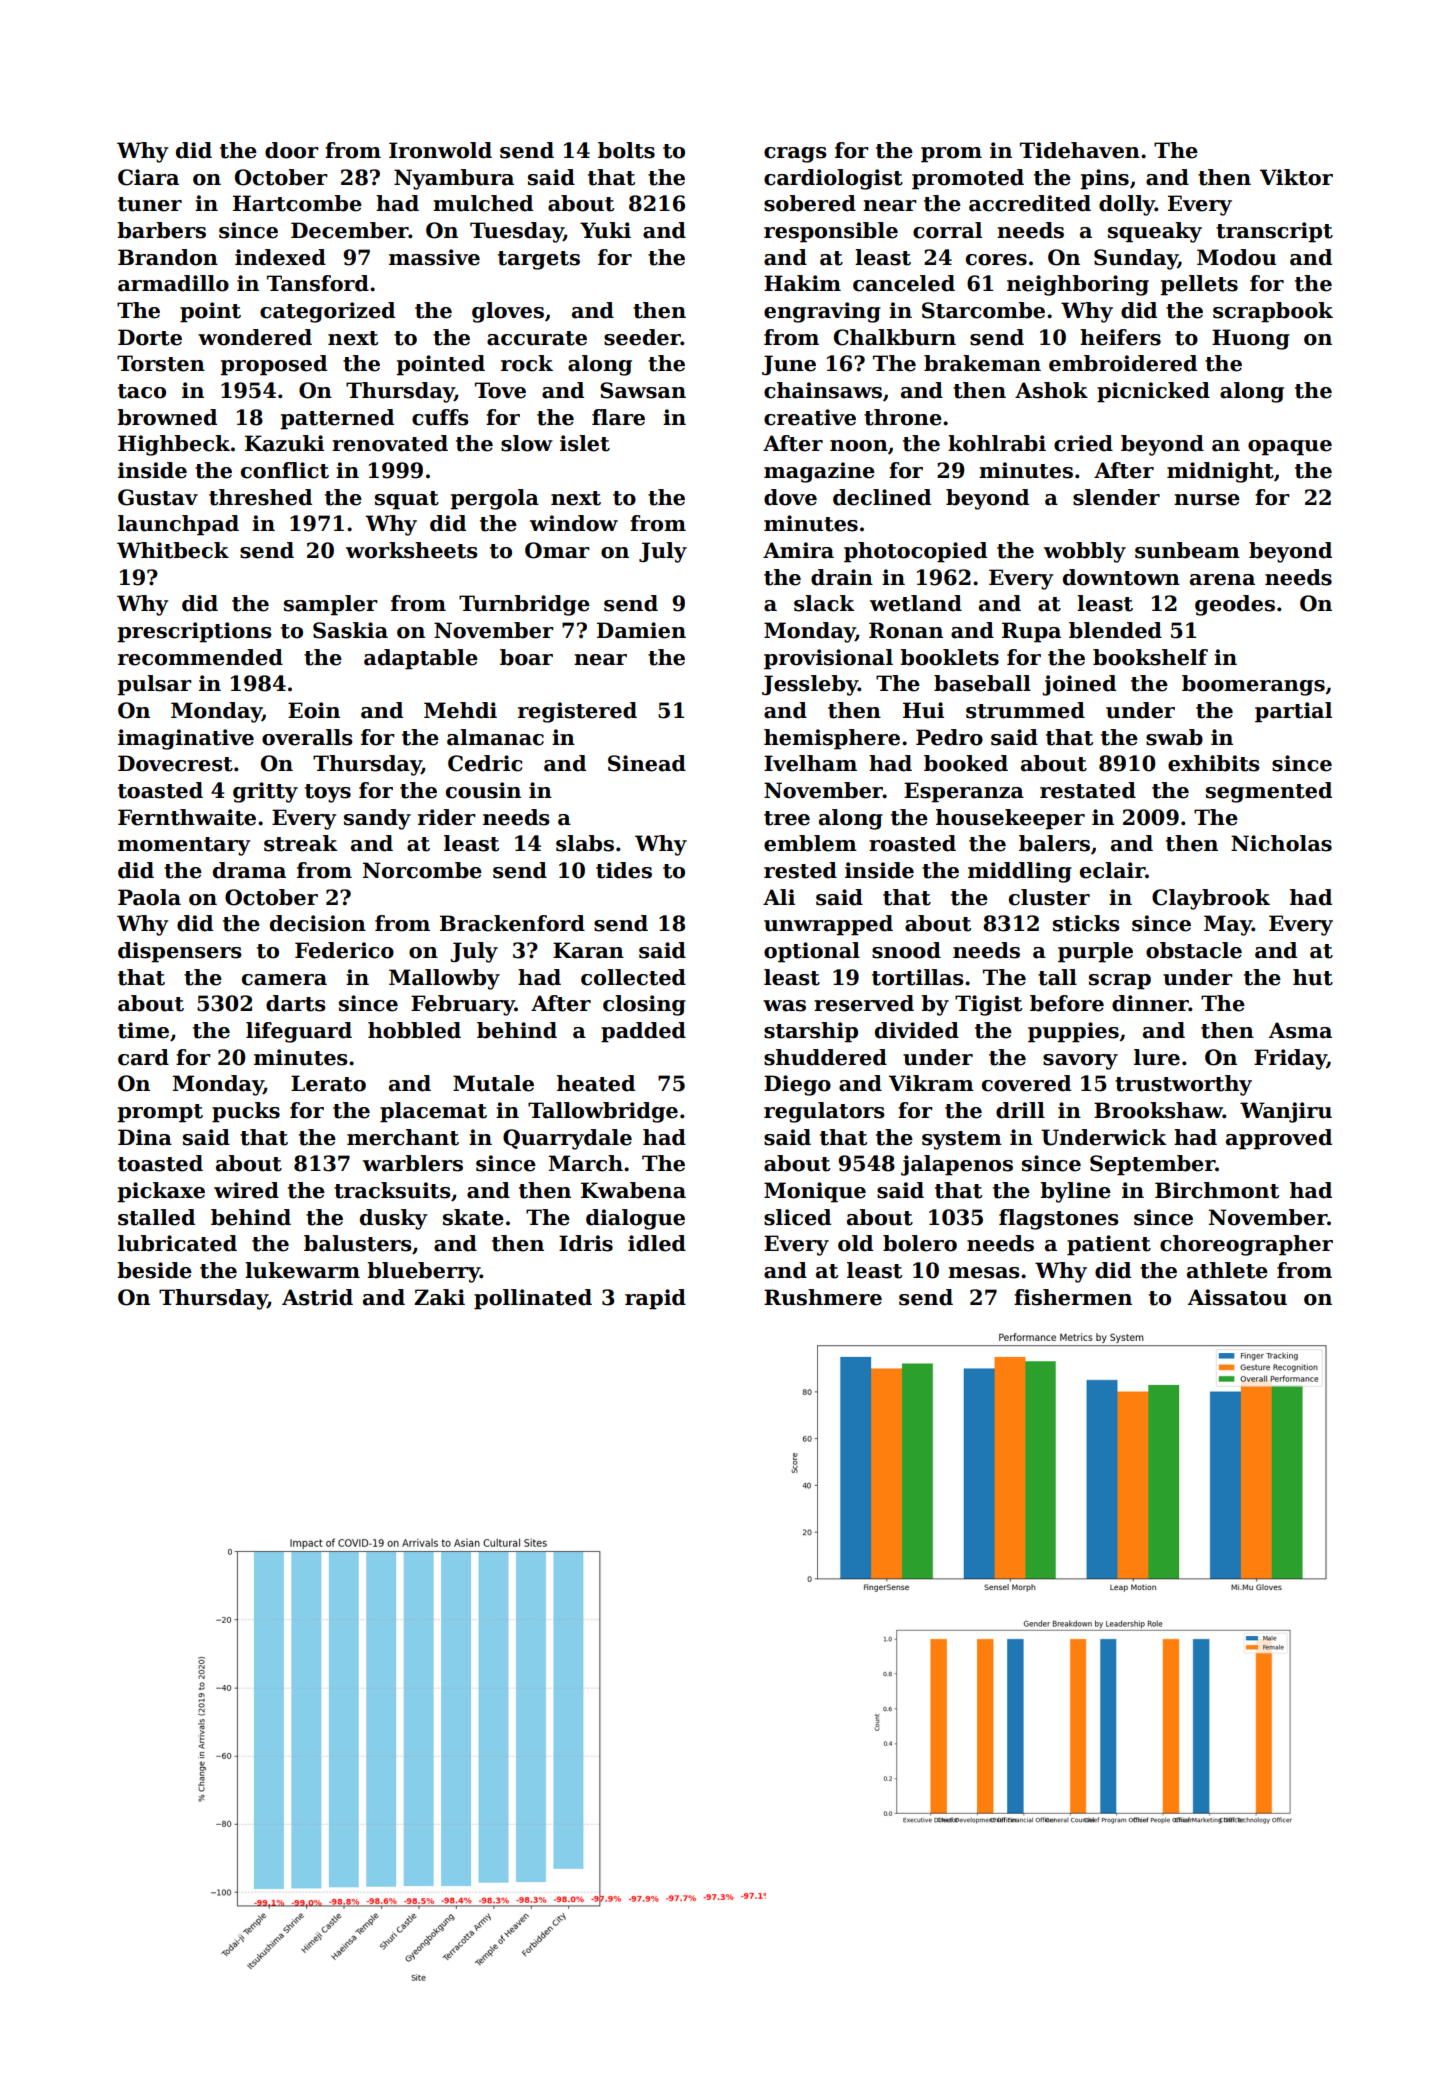  What do you see at coordinates (983, 310) in the screenshot?
I see `Starcombe` at bounding box center [983, 310].
